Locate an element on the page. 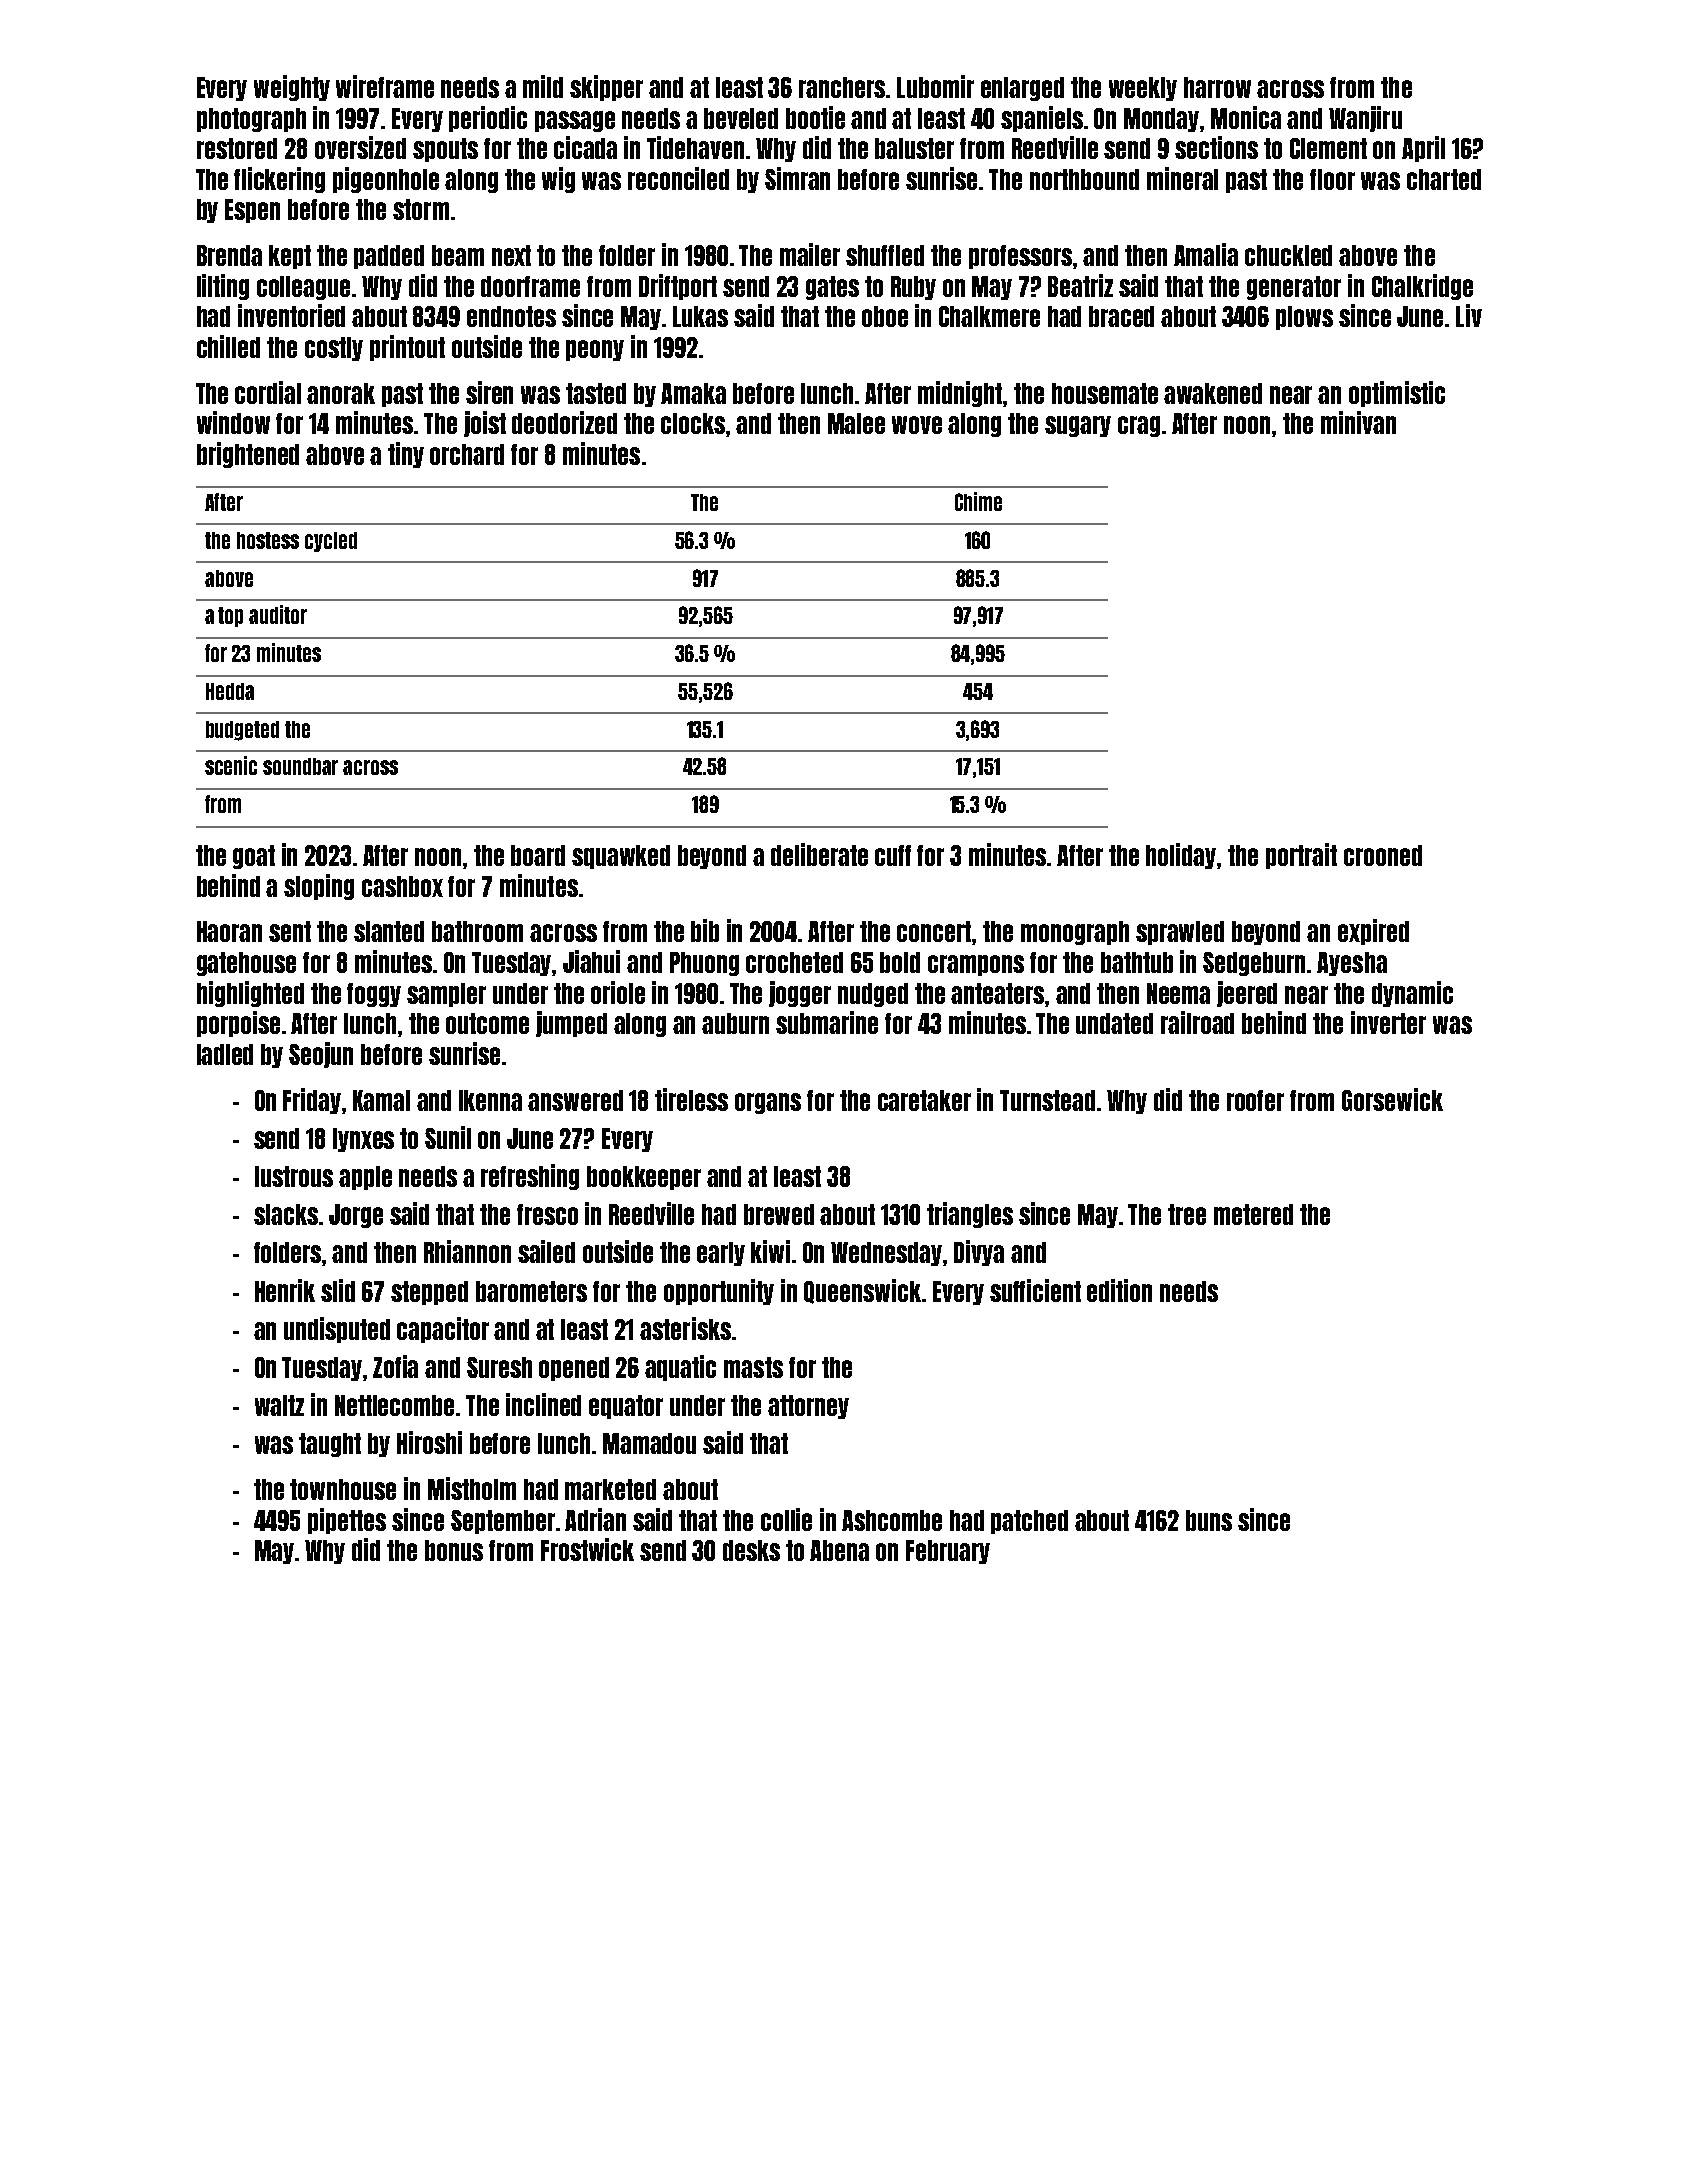 Image resolution: width=1683 pixels, height=2178 pixels. wireframe is located at coordinates (385, 86).
